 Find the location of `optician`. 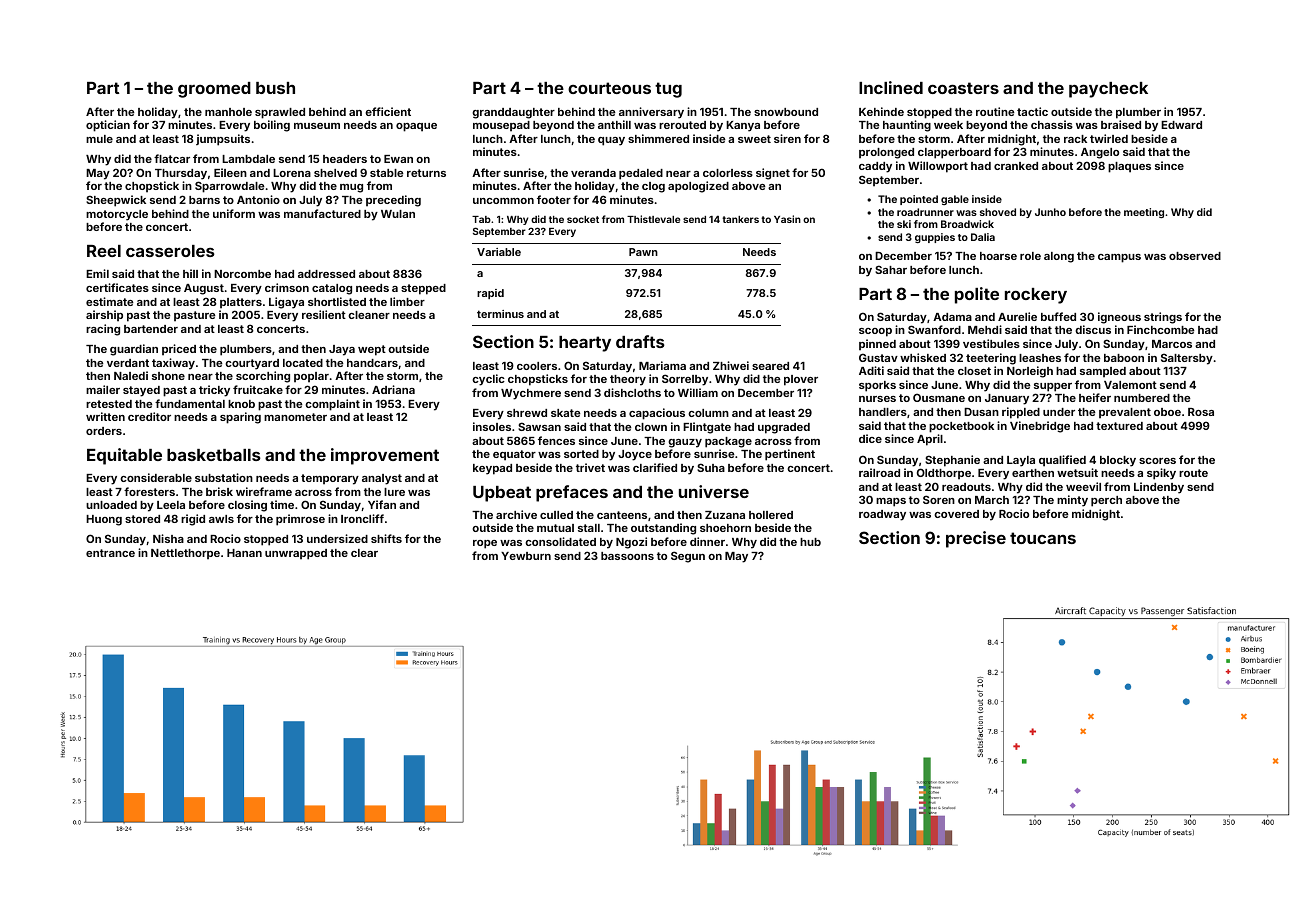

optician is located at coordinates (108, 126).
